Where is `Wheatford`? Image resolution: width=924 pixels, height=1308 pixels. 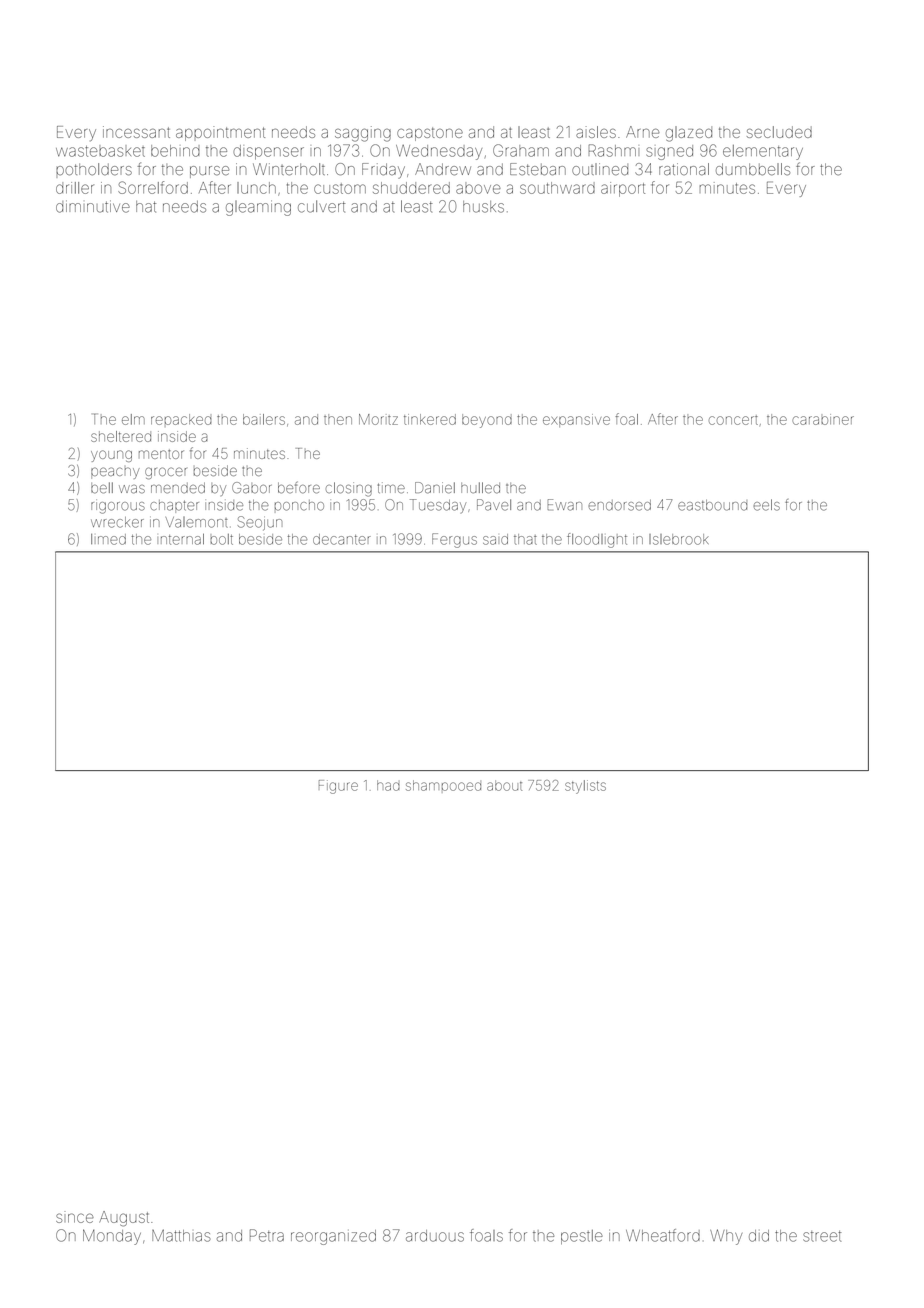 Wheatford is located at coordinates (663, 1235).
